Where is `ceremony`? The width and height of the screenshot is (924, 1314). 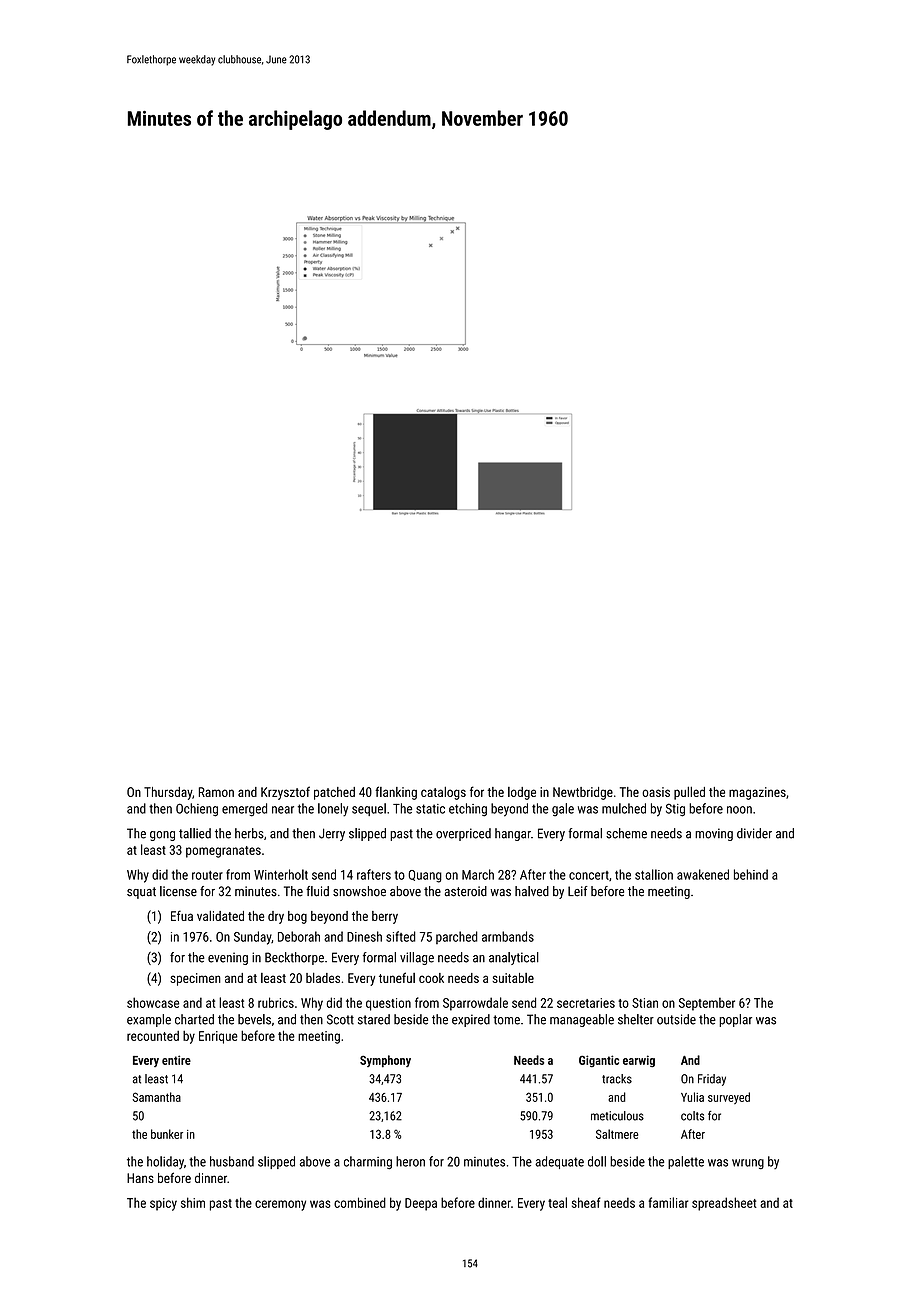
ceremony is located at coordinates (280, 1205).
